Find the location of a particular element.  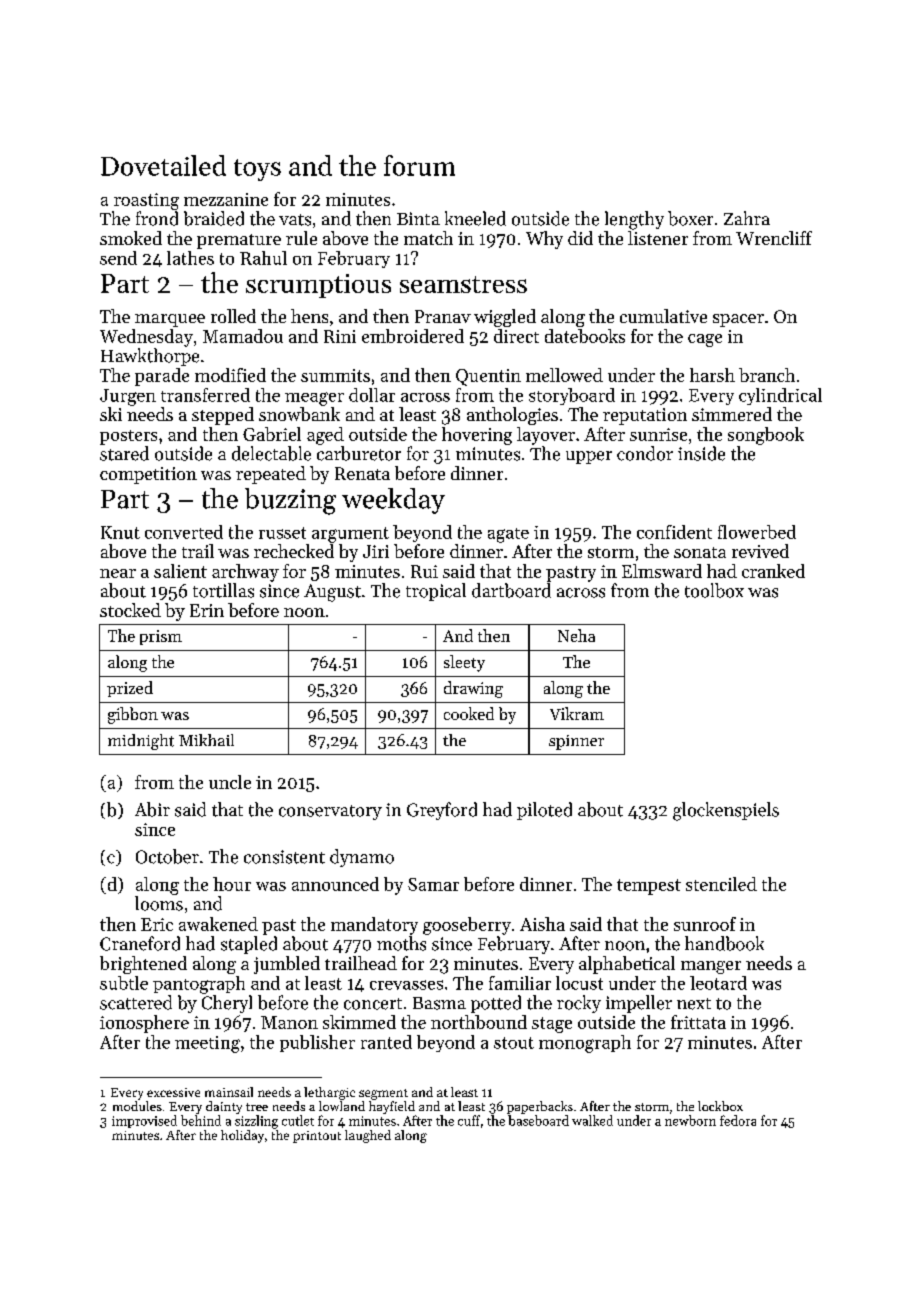

Craneford is located at coordinates (140, 943).
